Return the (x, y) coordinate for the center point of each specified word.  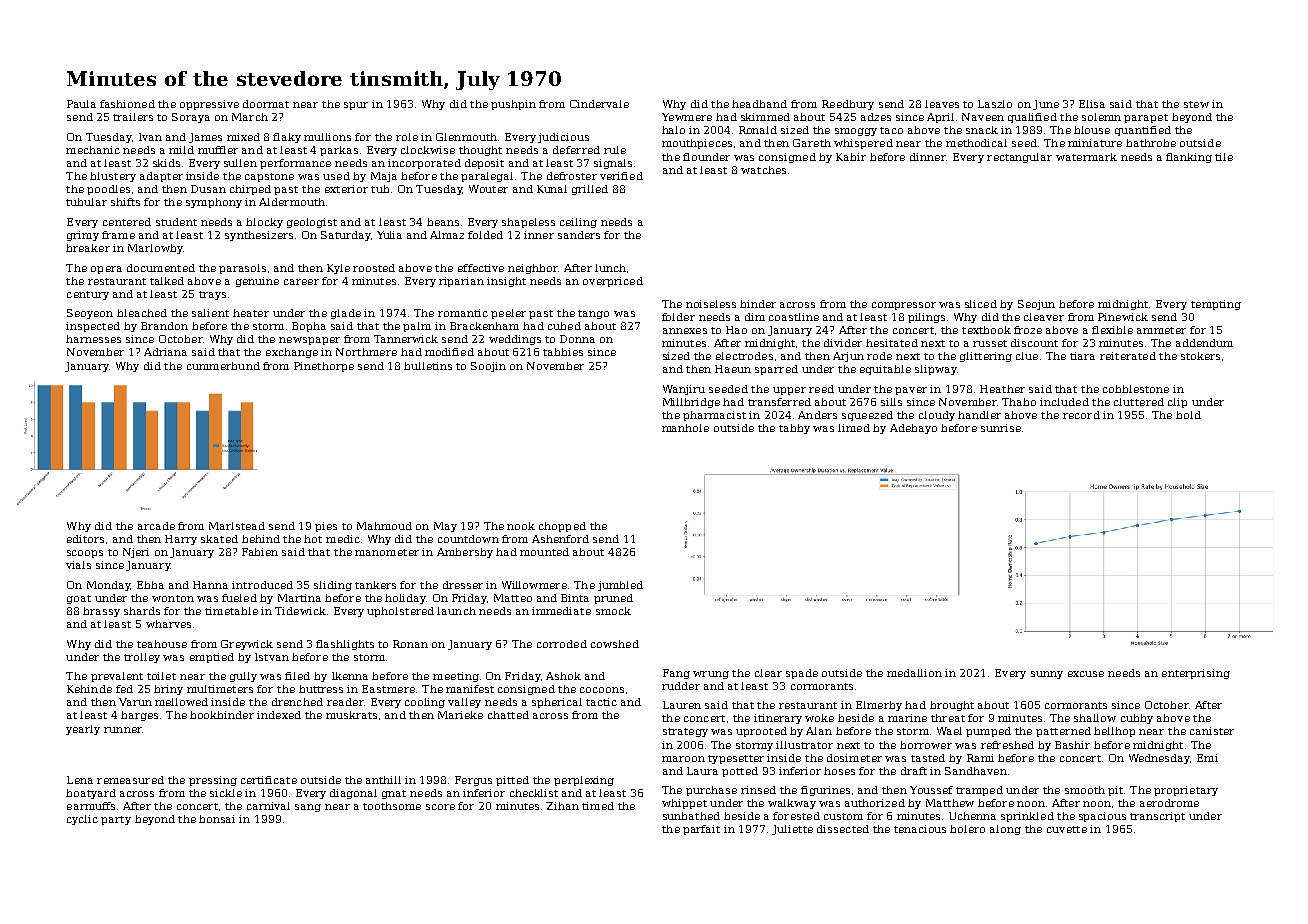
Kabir (851, 157)
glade (346, 314)
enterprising (1196, 674)
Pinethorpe (324, 367)
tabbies (563, 352)
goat (79, 599)
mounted (544, 552)
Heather (1002, 389)
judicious (563, 138)
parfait (701, 830)
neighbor (533, 269)
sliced (981, 304)
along (1005, 830)
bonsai (217, 819)
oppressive (209, 105)
